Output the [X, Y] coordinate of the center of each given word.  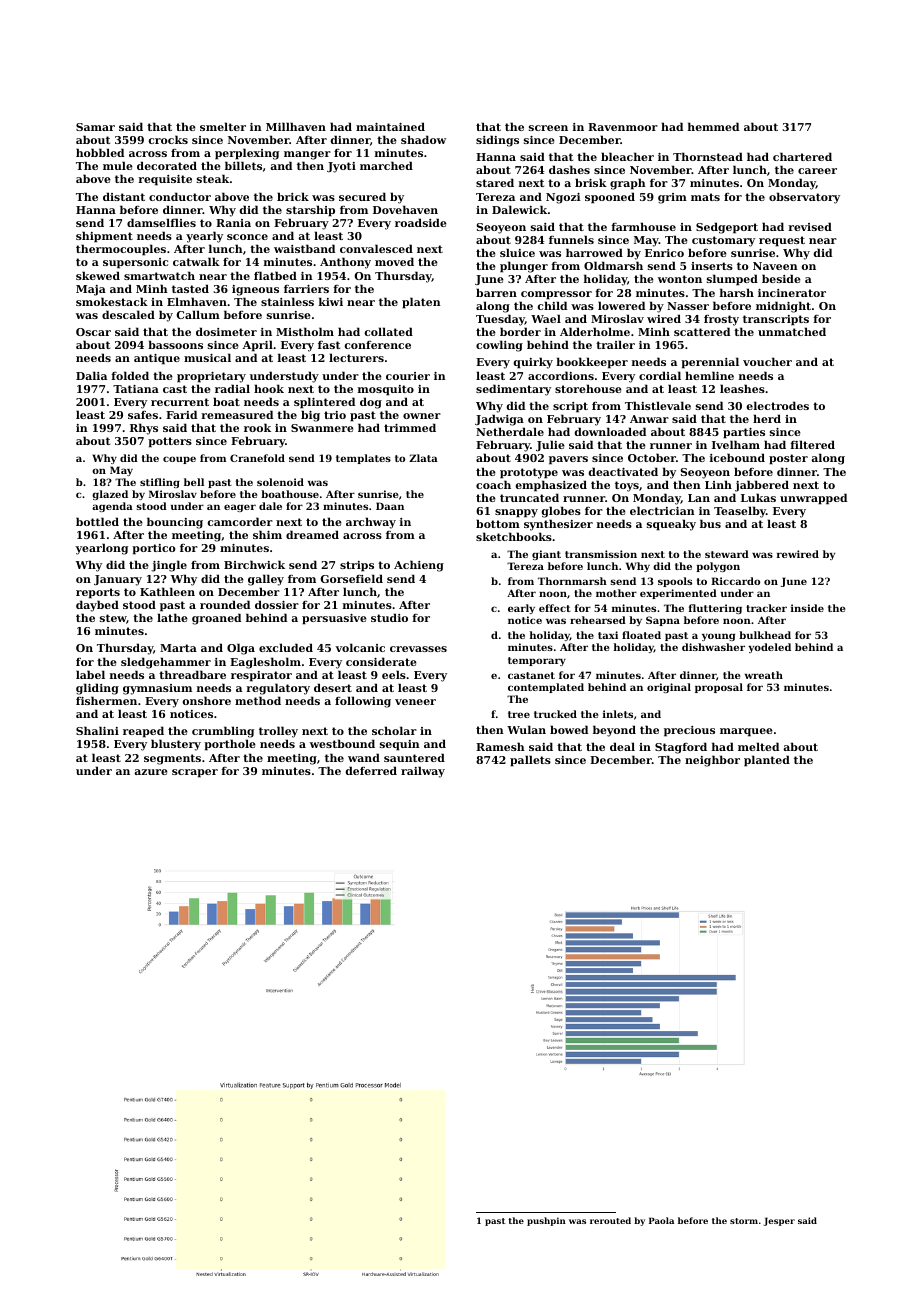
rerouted [610, 1220]
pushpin [546, 1221]
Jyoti [341, 167]
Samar [95, 127]
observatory [804, 198]
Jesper [779, 1221]
